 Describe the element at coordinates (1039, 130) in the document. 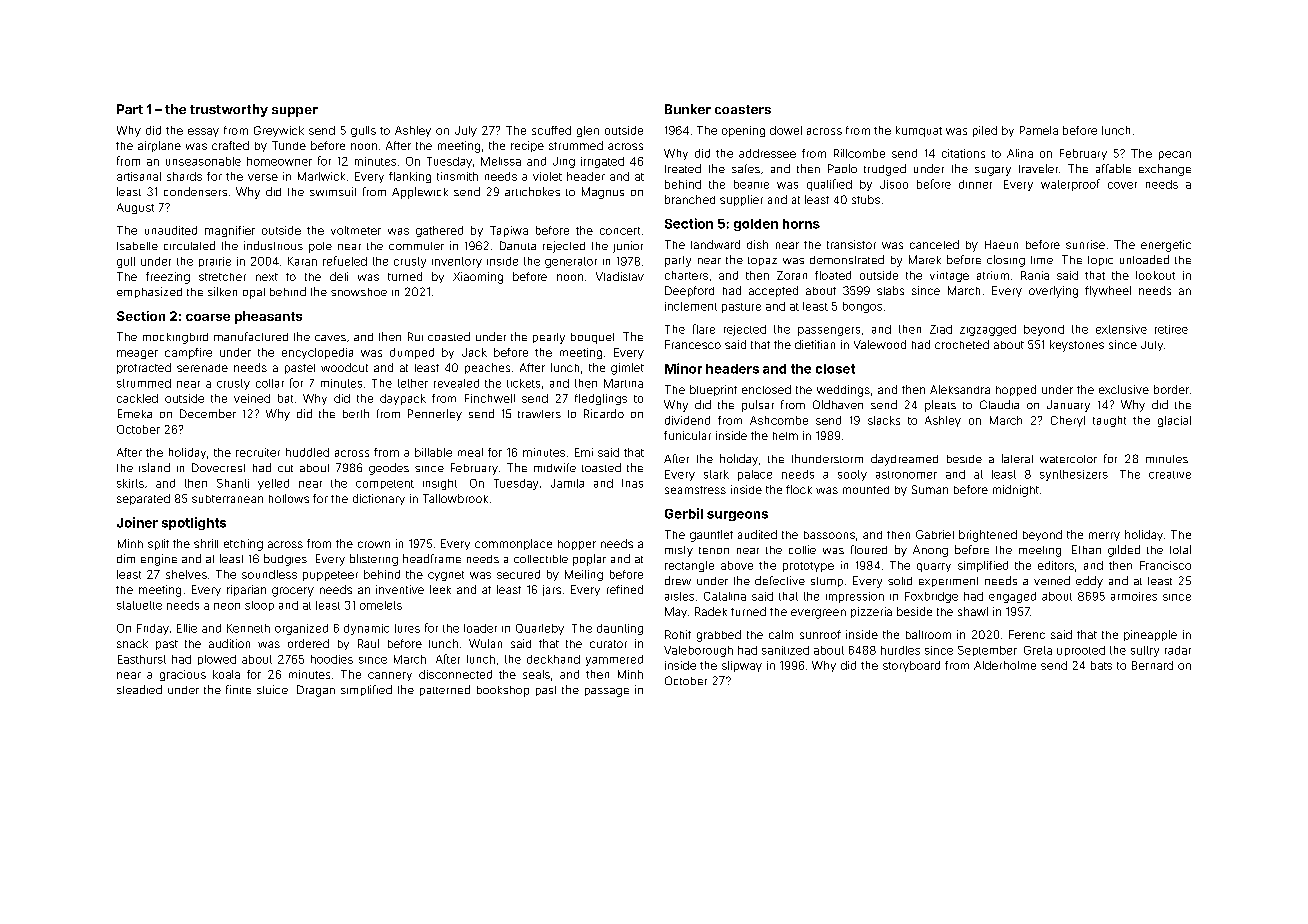

I see `Pamela` at that location.
